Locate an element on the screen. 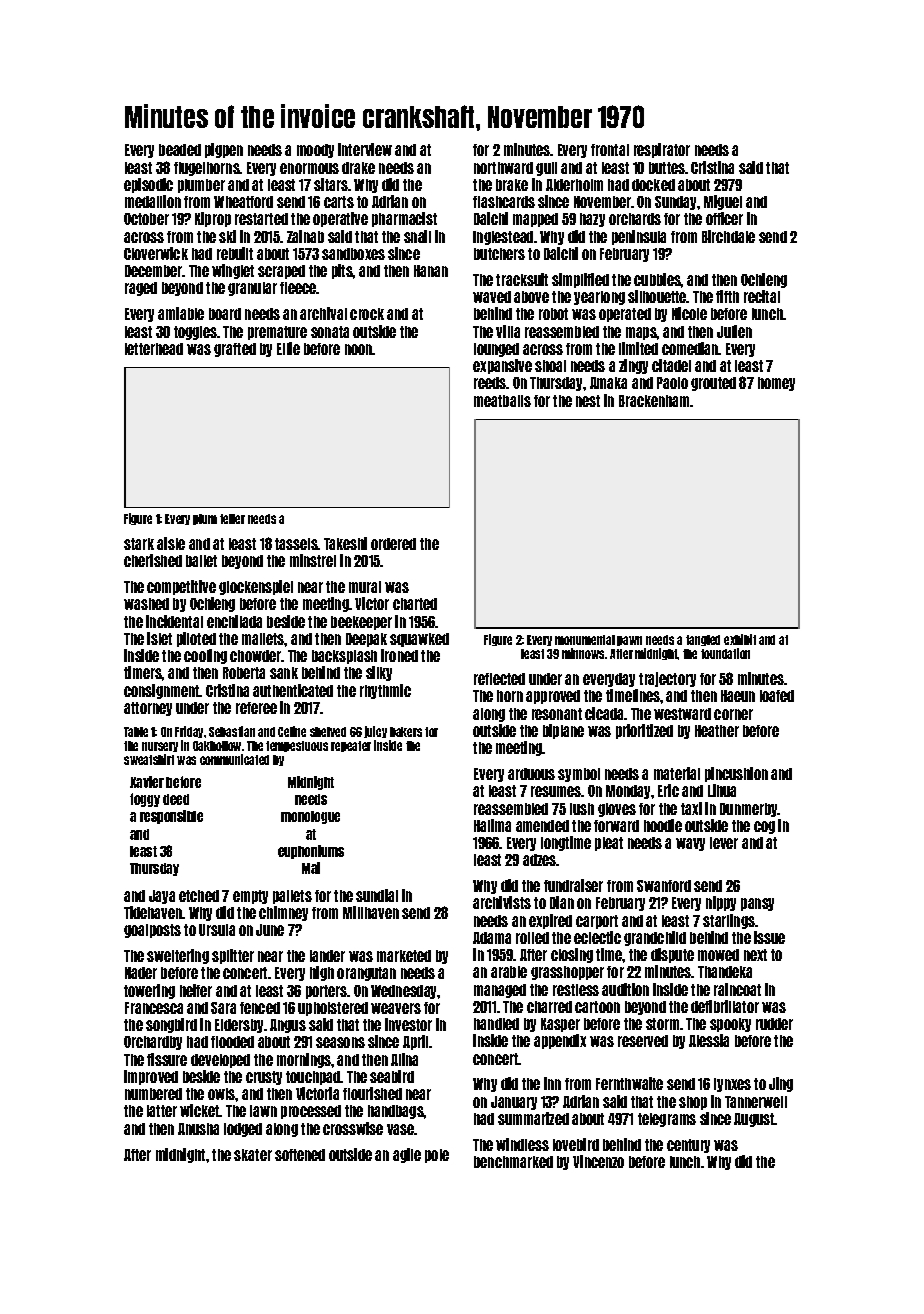  respirator is located at coordinates (662, 150).
